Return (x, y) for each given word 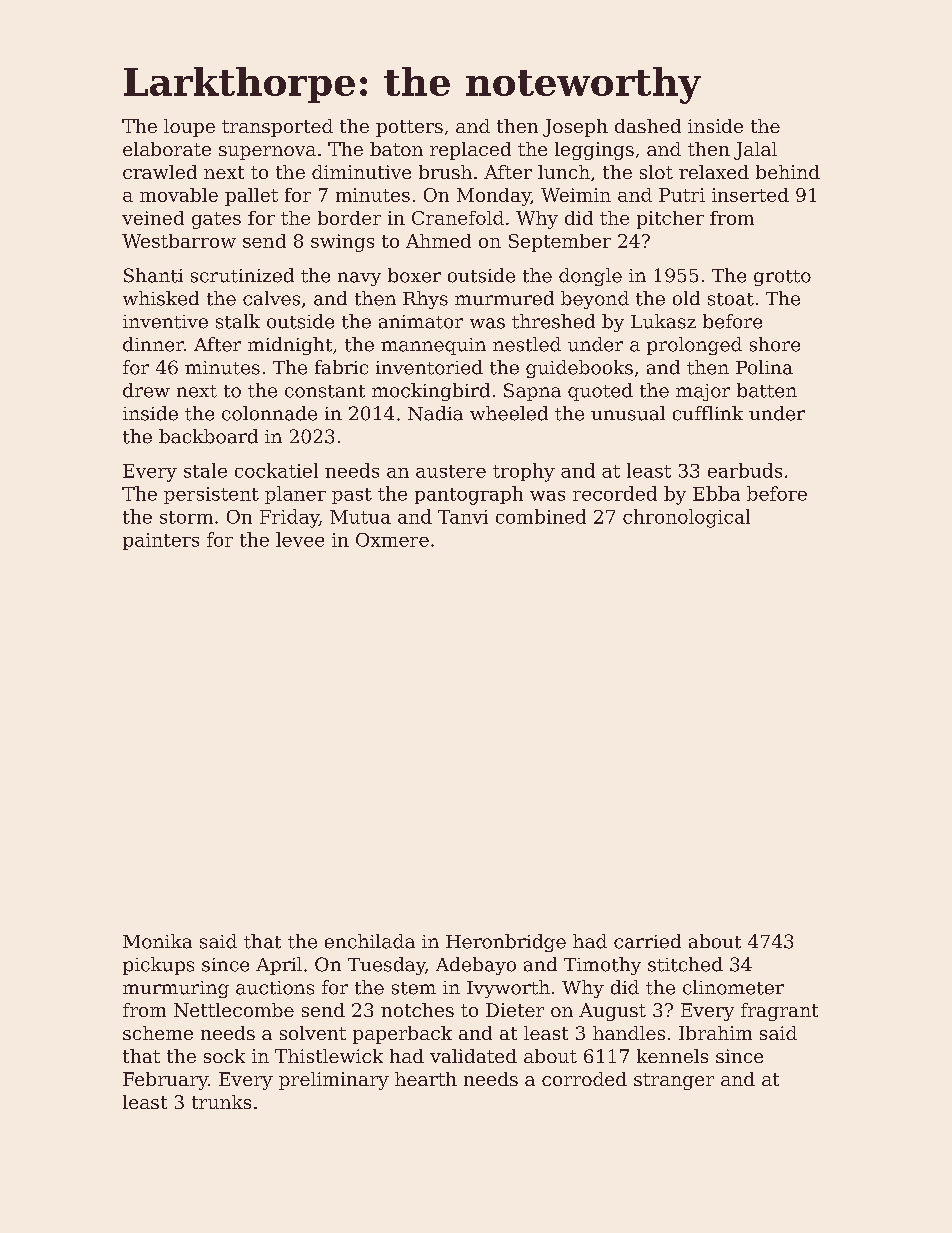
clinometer (733, 987)
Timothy (602, 966)
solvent (313, 1033)
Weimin (576, 195)
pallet (251, 197)
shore (775, 344)
